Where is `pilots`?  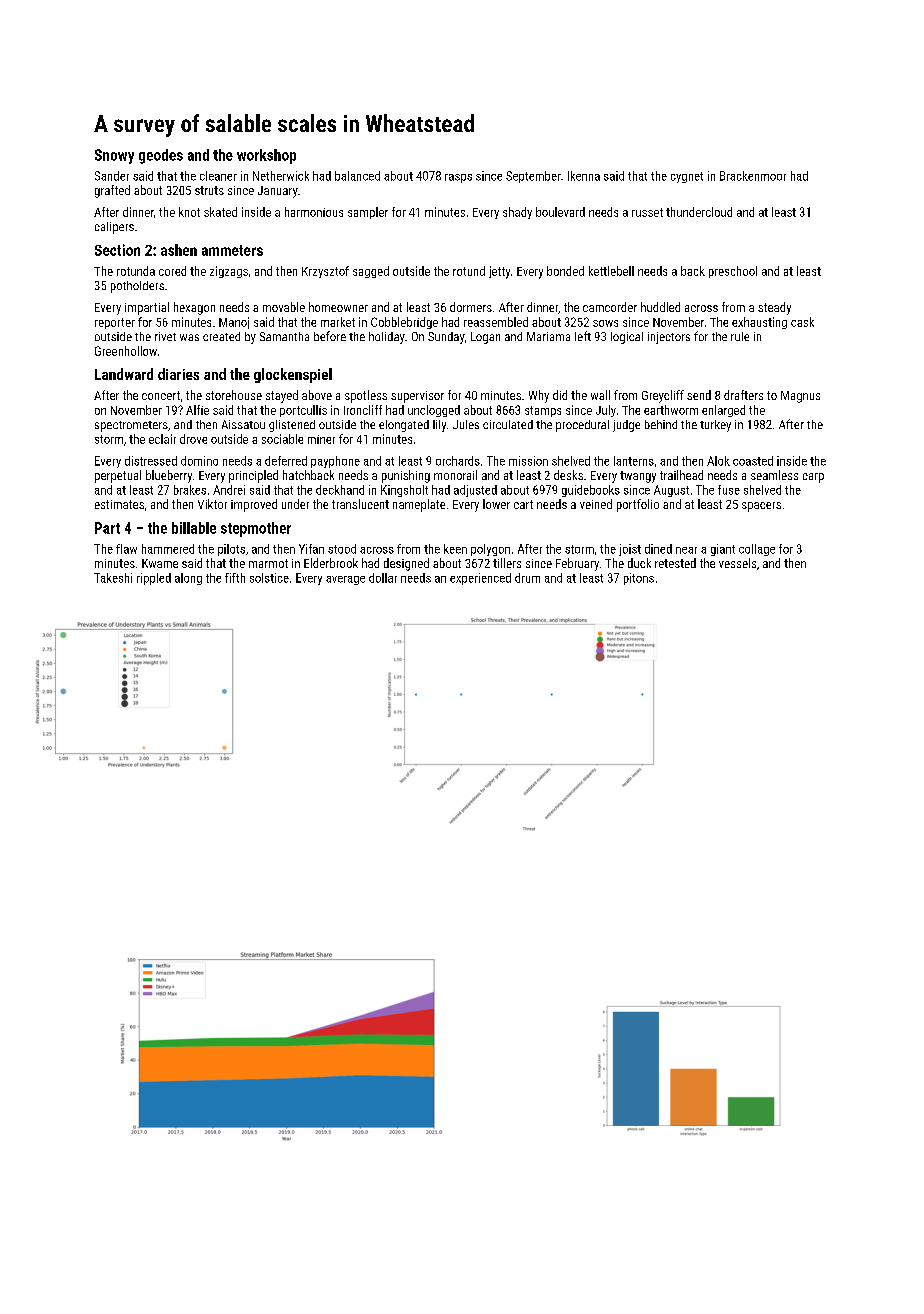 pilots is located at coordinates (231, 550).
